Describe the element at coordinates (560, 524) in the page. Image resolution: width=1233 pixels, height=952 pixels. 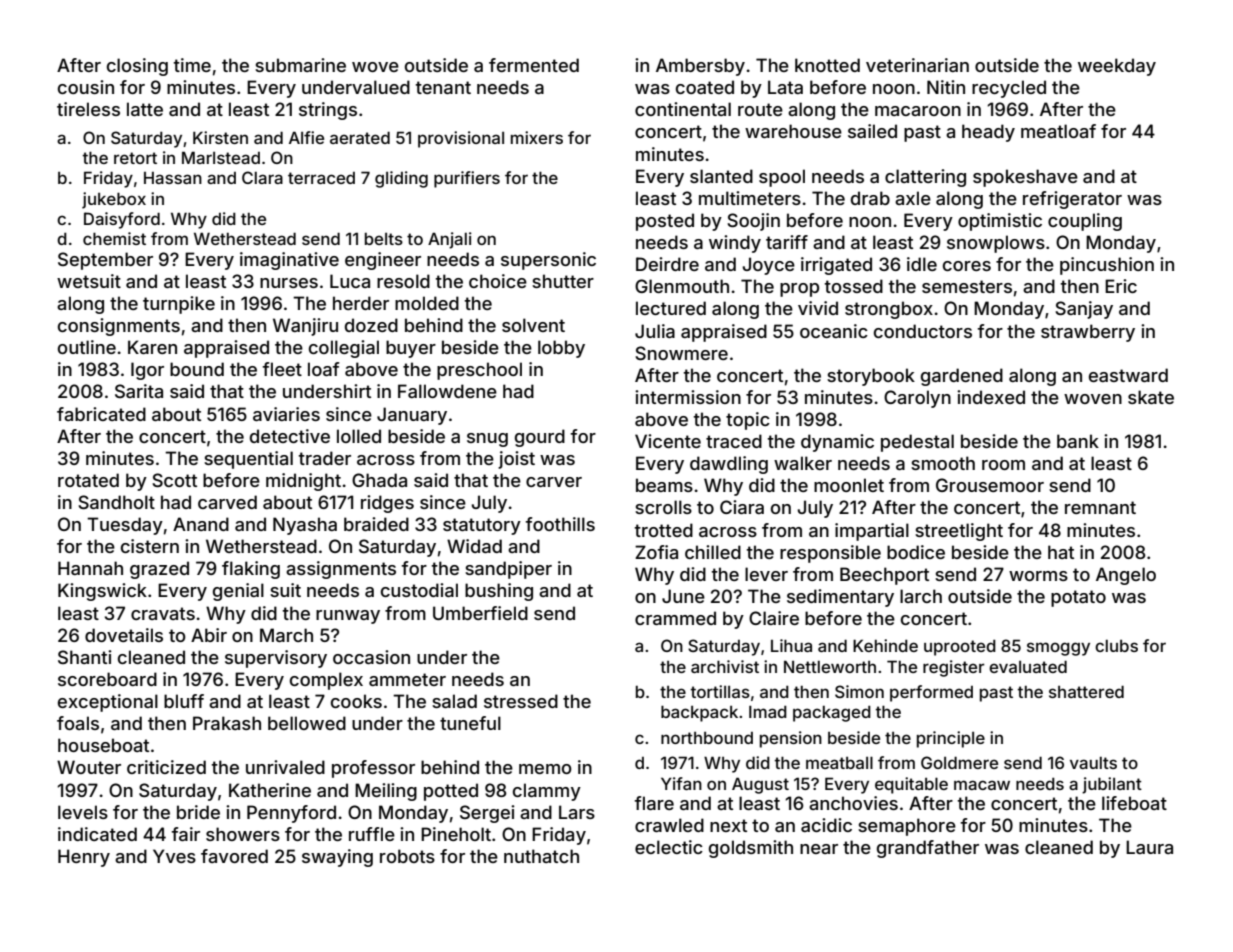
I see `foothills` at that location.
